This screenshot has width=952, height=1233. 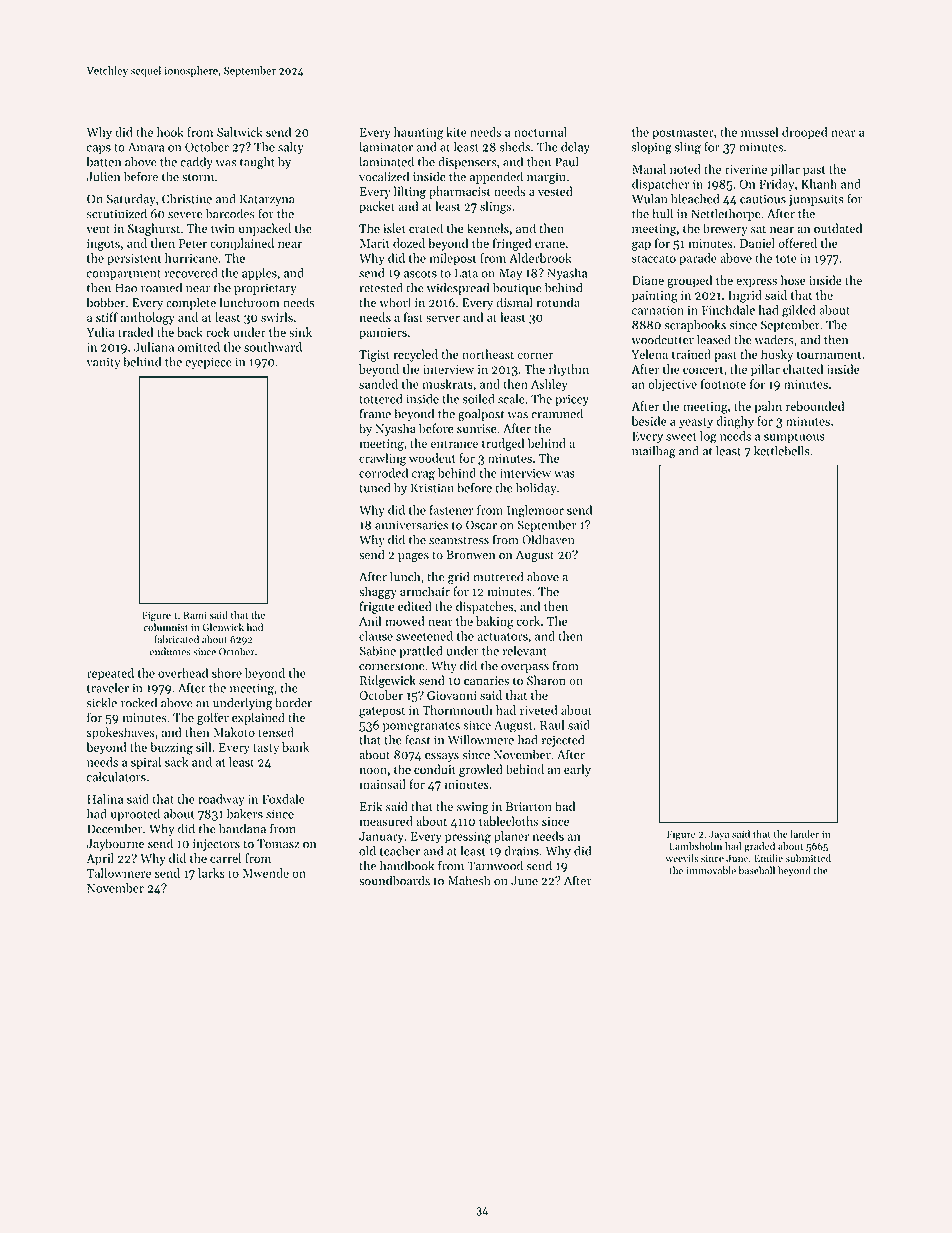 I want to click on columnist, so click(x=166, y=627).
